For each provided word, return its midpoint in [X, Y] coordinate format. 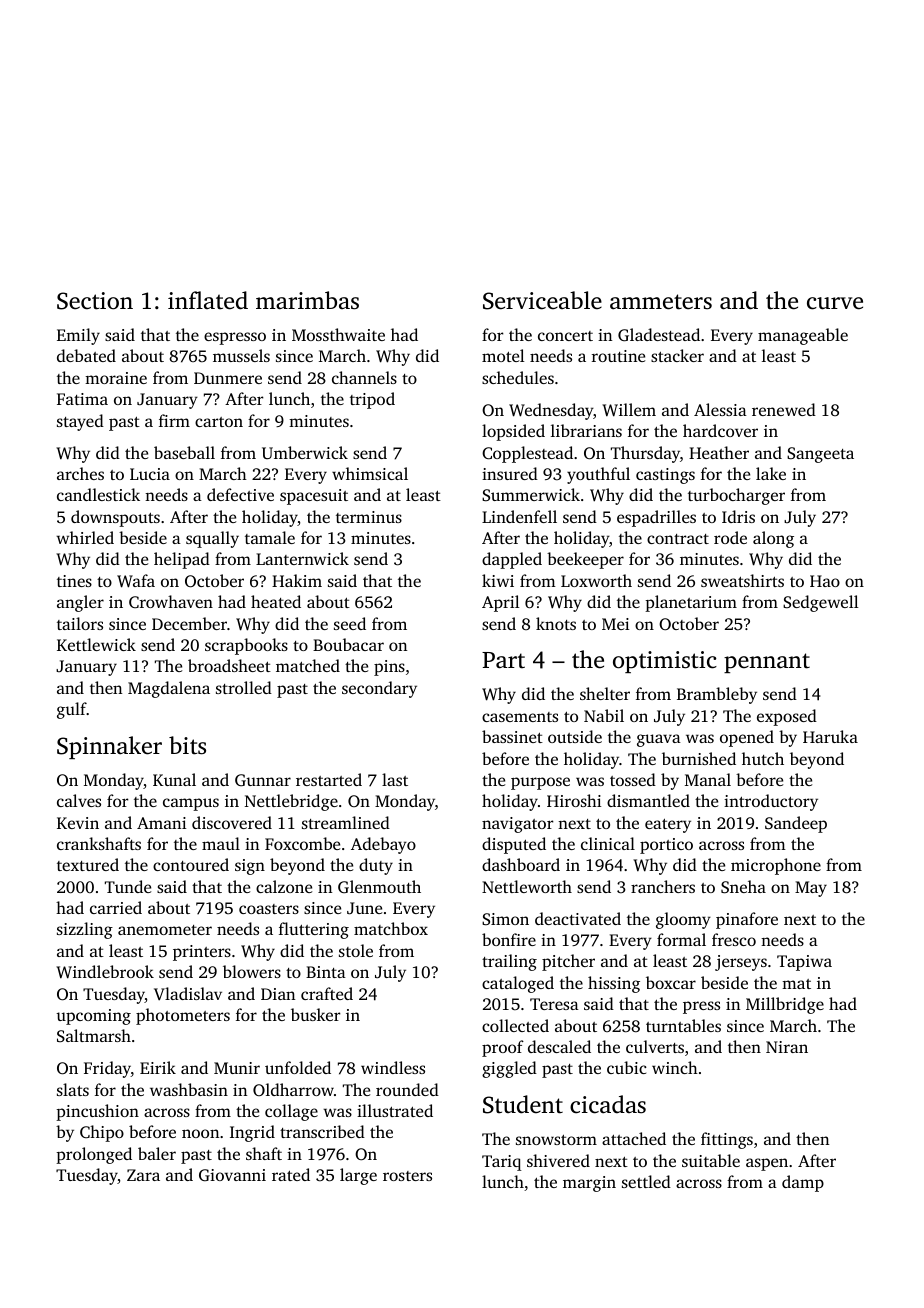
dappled [512, 560]
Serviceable [542, 300]
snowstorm [556, 1140]
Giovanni [232, 1175]
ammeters [661, 302]
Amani [161, 823]
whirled [85, 537]
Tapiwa [804, 963]
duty [376, 866]
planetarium [691, 603]
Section [95, 301]
